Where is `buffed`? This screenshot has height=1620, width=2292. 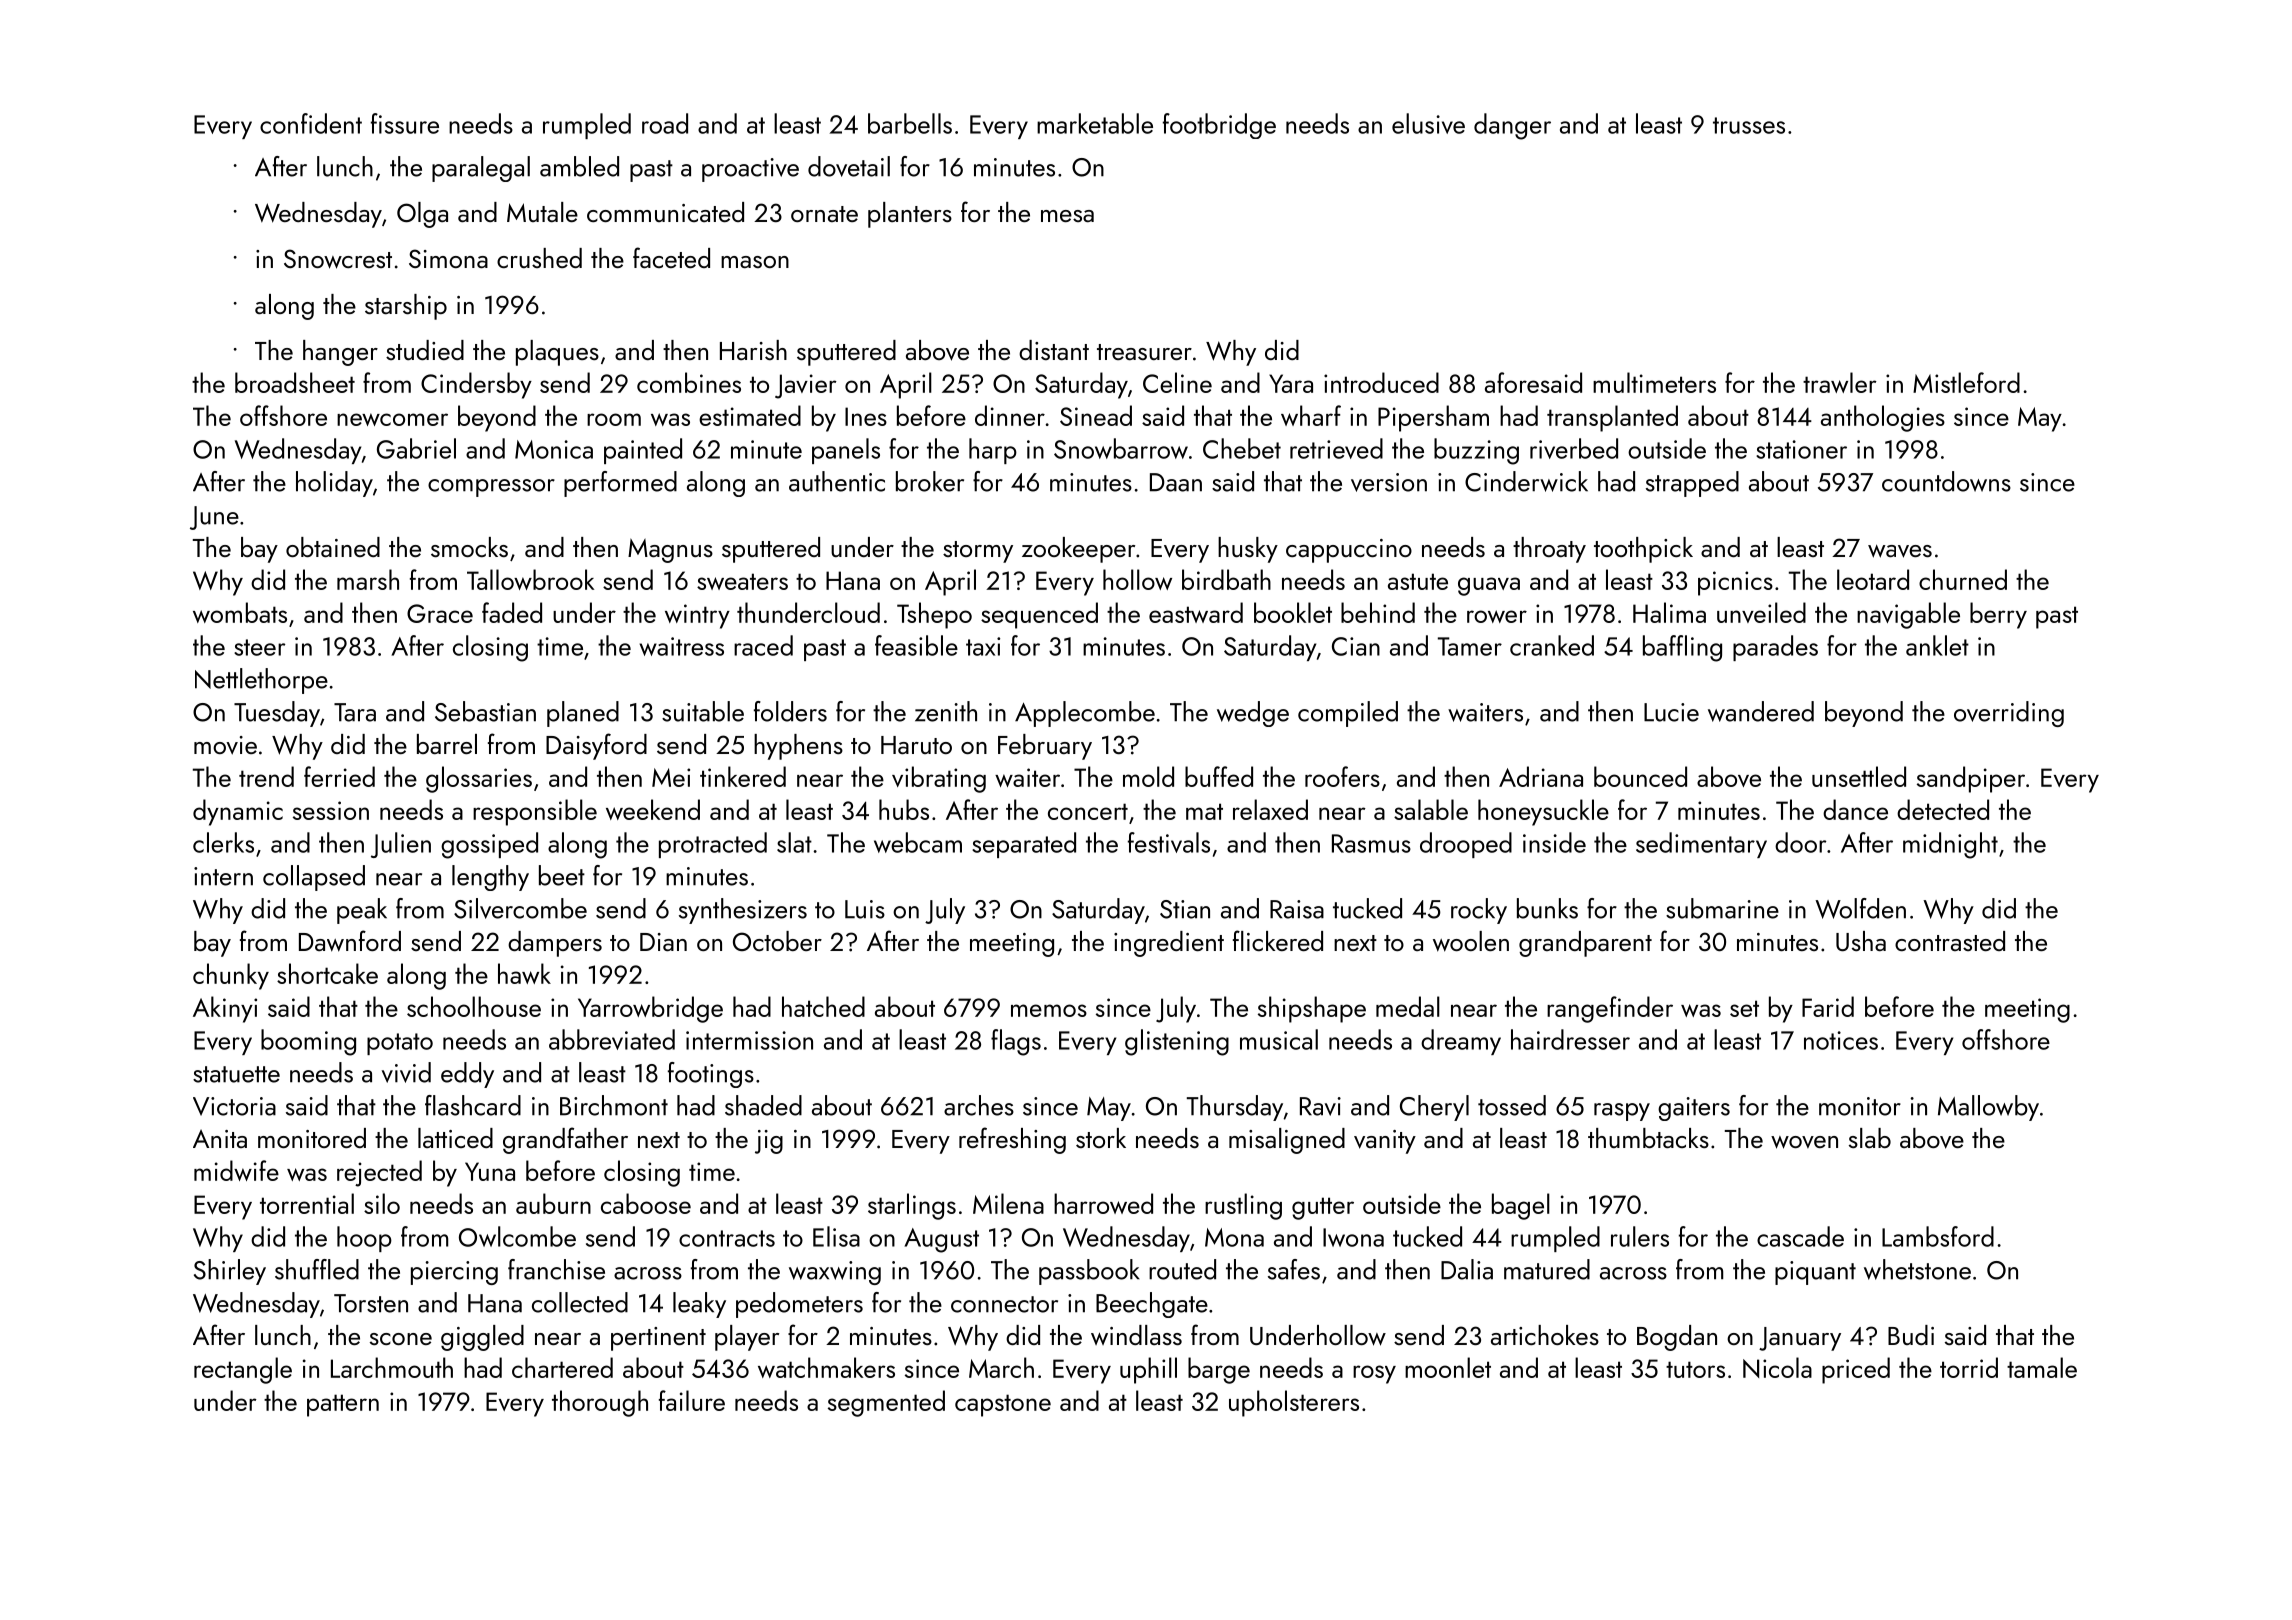 buffed is located at coordinates (1219, 776).
